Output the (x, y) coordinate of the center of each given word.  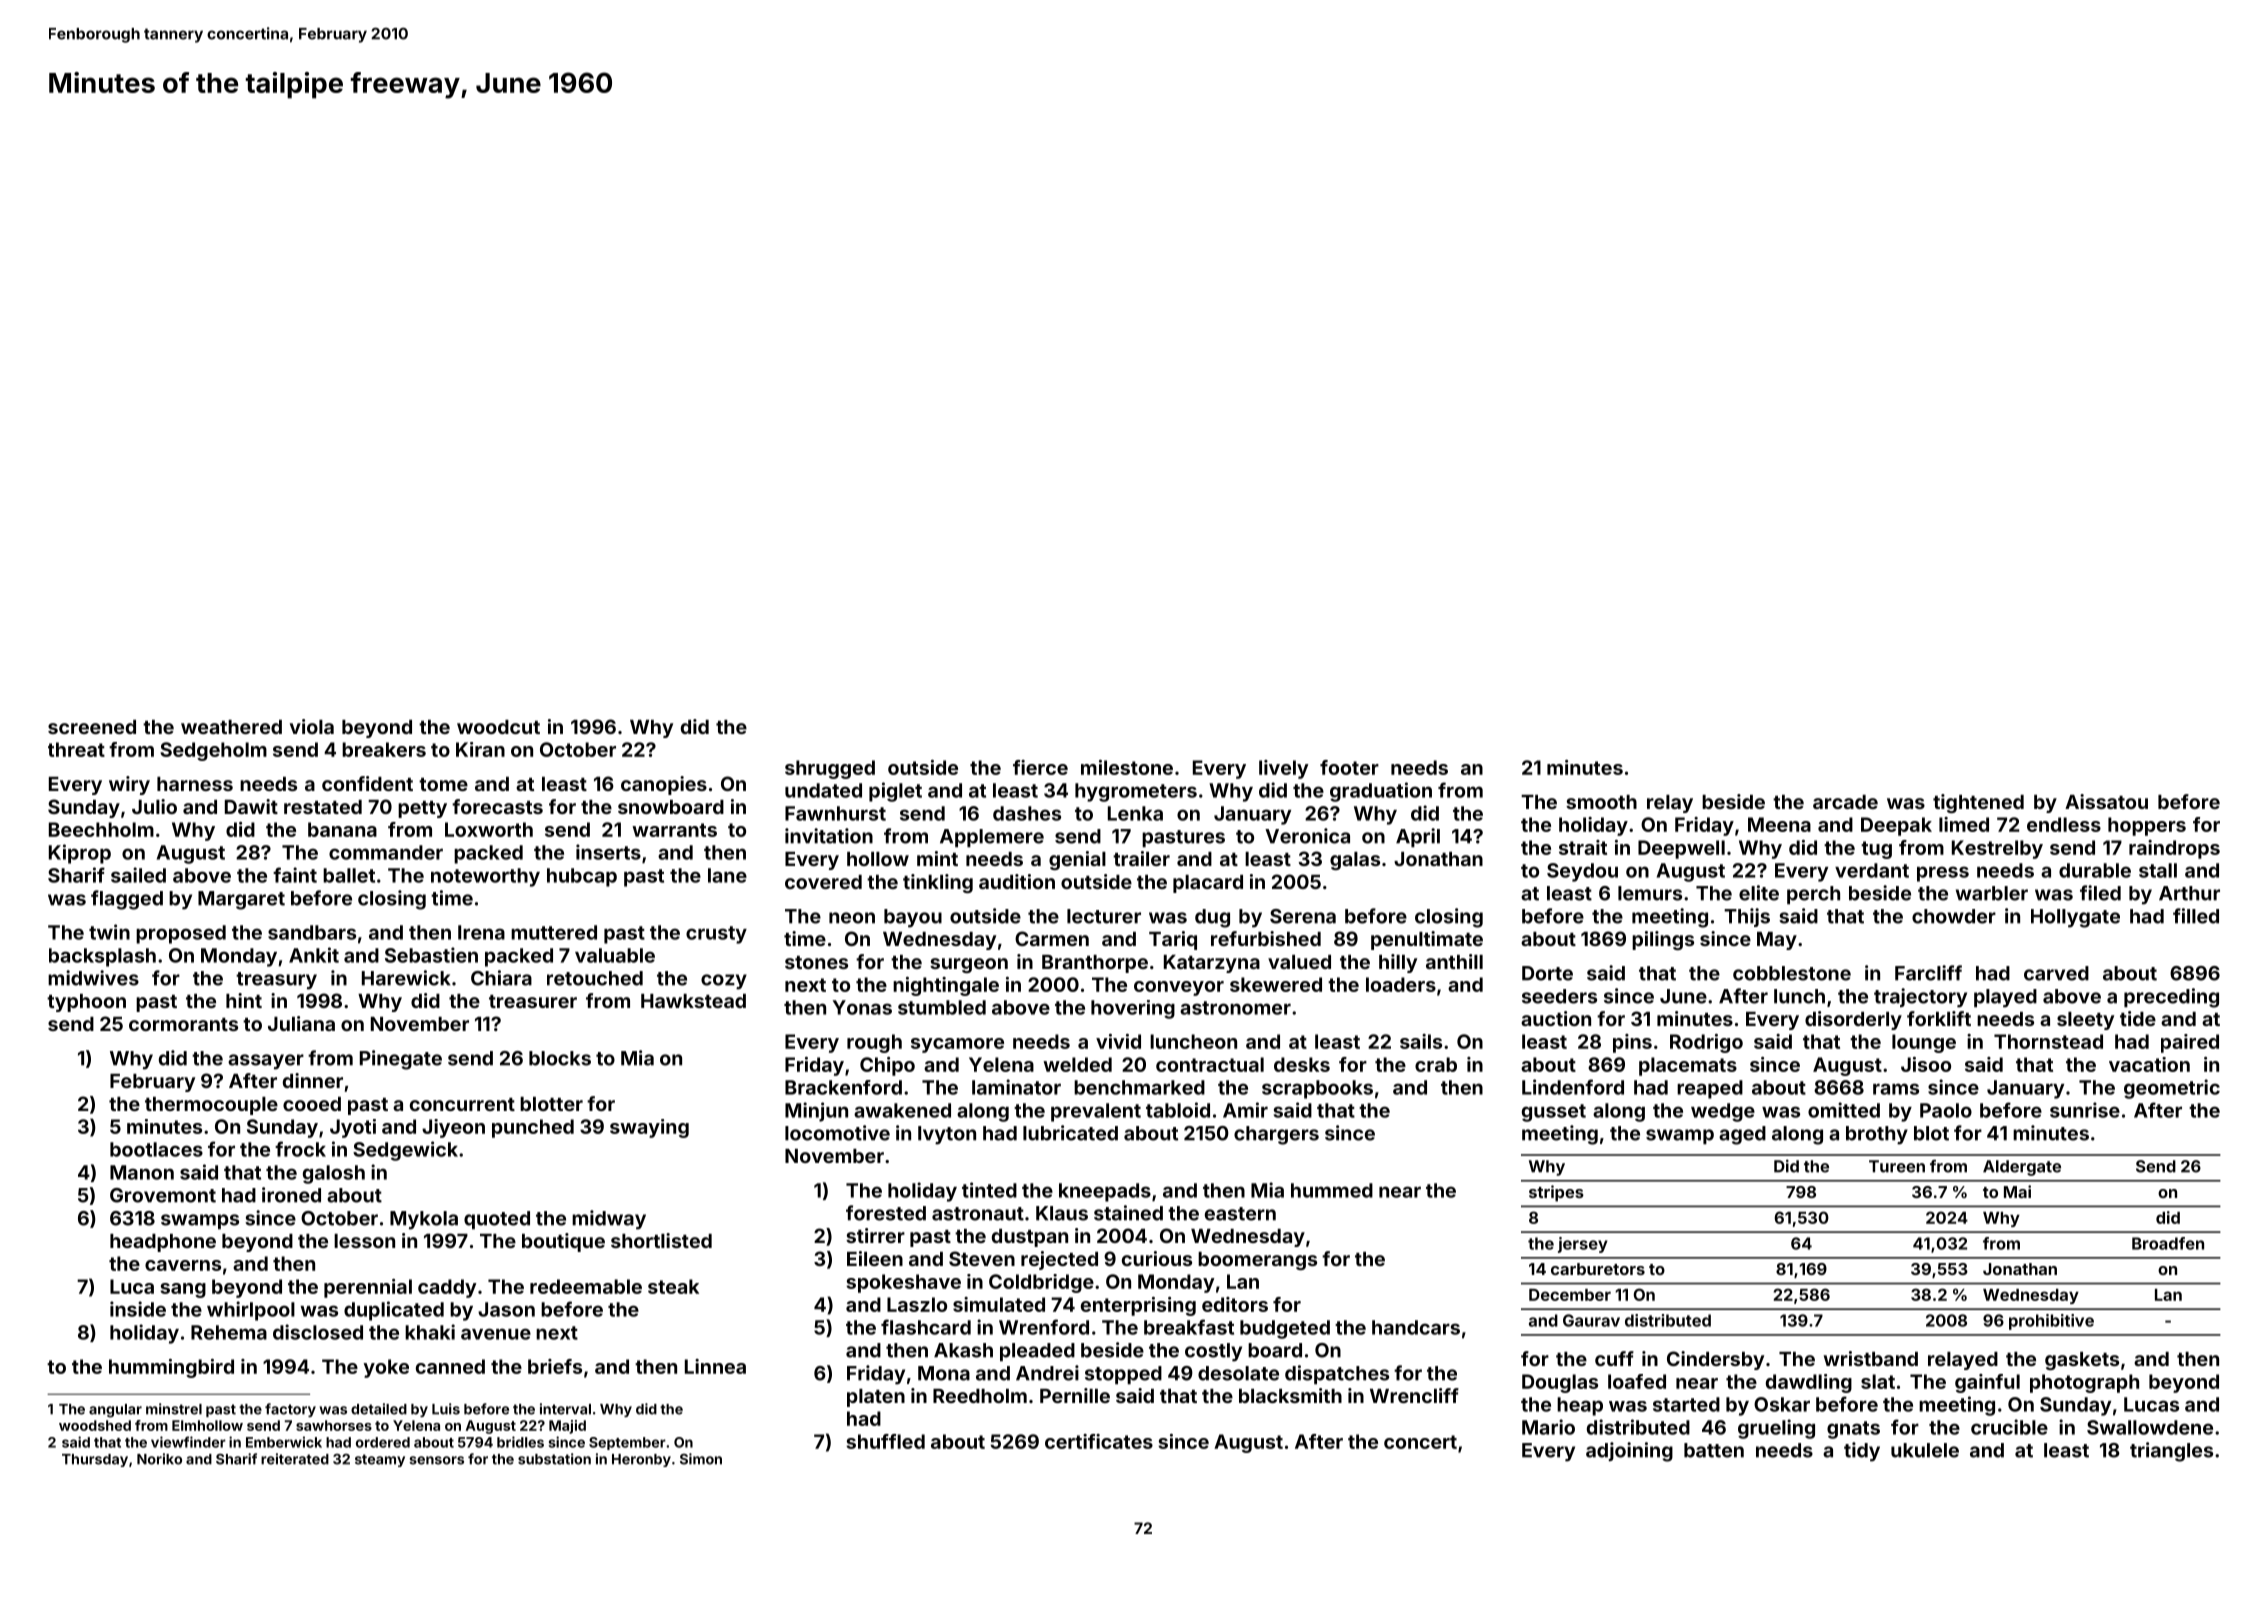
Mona (944, 1373)
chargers (1276, 1135)
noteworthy (485, 877)
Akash (963, 1350)
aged (1742, 1135)
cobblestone (1792, 973)
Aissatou (2106, 801)
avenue (496, 1334)
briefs (555, 1366)
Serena (1303, 916)
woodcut (498, 727)
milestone (1127, 767)
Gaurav (1591, 1320)
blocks (560, 1058)
